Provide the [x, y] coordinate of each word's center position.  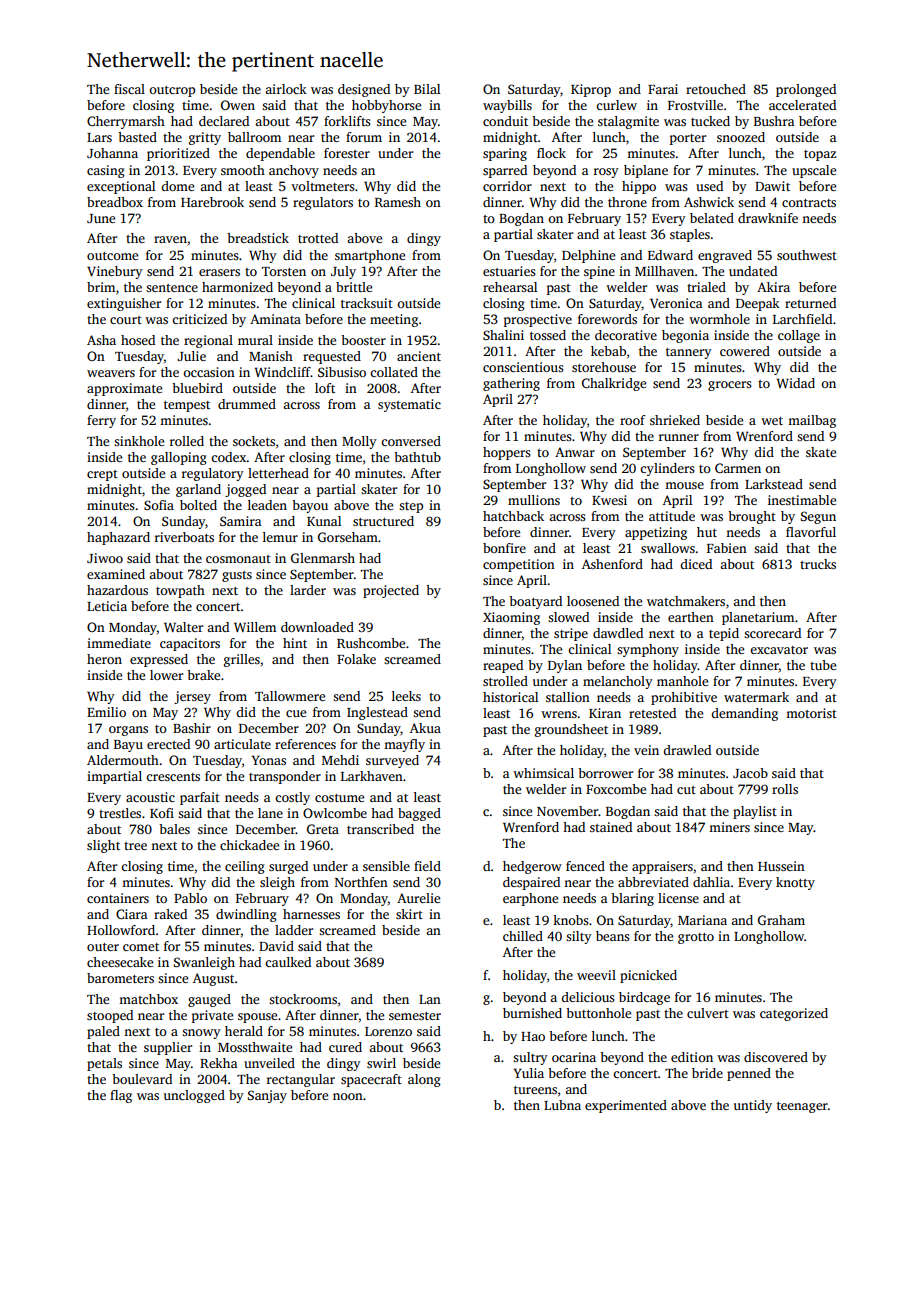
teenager [802, 1107]
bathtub [417, 457]
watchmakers [686, 601]
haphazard [118, 538]
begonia [685, 336]
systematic [409, 405]
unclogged [194, 1096]
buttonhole [598, 1013]
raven [170, 239]
